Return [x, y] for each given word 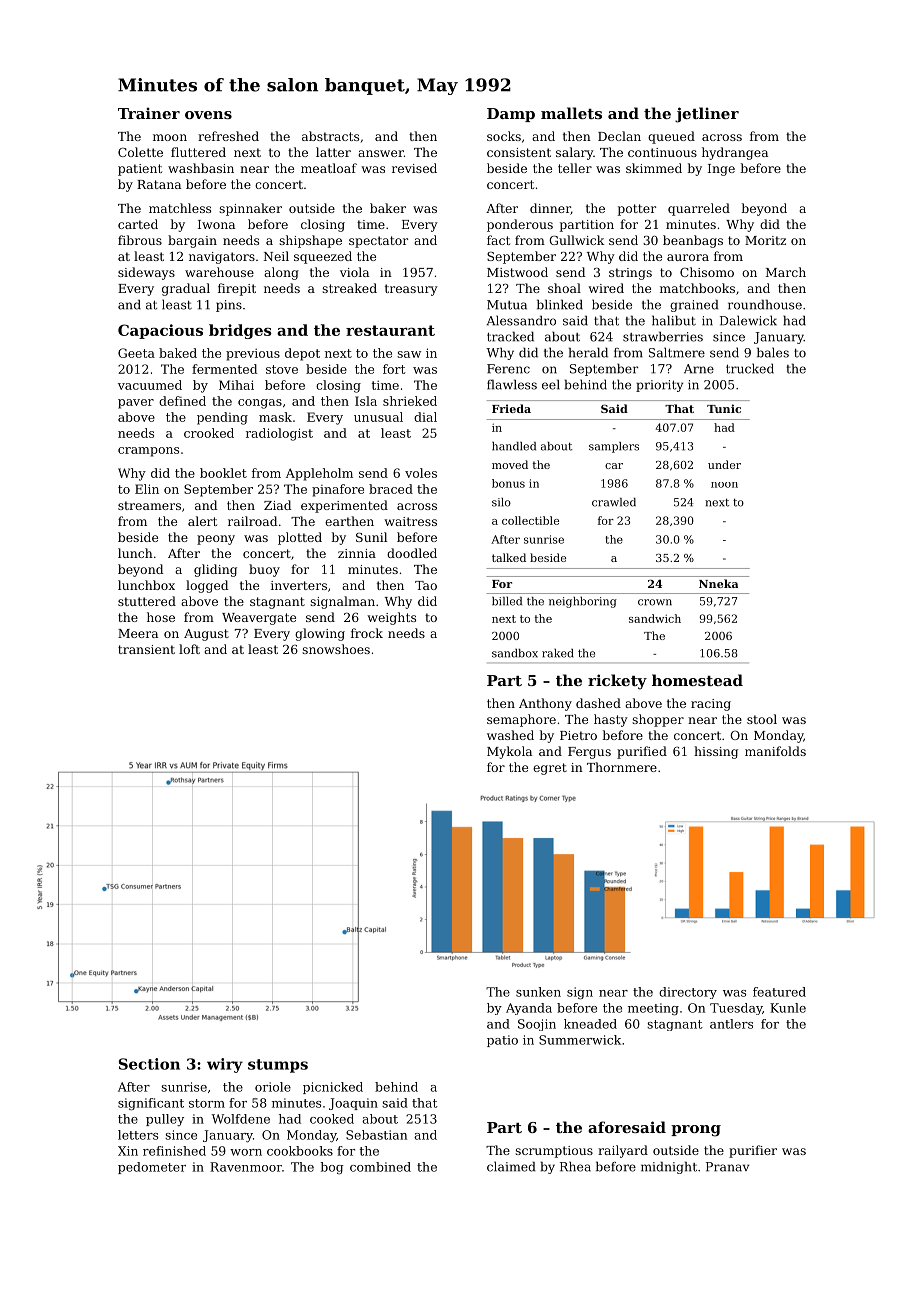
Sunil [371, 537]
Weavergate [259, 619]
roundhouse [765, 304]
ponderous [520, 225]
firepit [237, 289]
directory [688, 993]
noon [724, 485]
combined [380, 1167]
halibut [674, 320]
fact [498, 240]
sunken [538, 992]
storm [207, 1103]
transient [146, 649]
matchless [180, 208]
